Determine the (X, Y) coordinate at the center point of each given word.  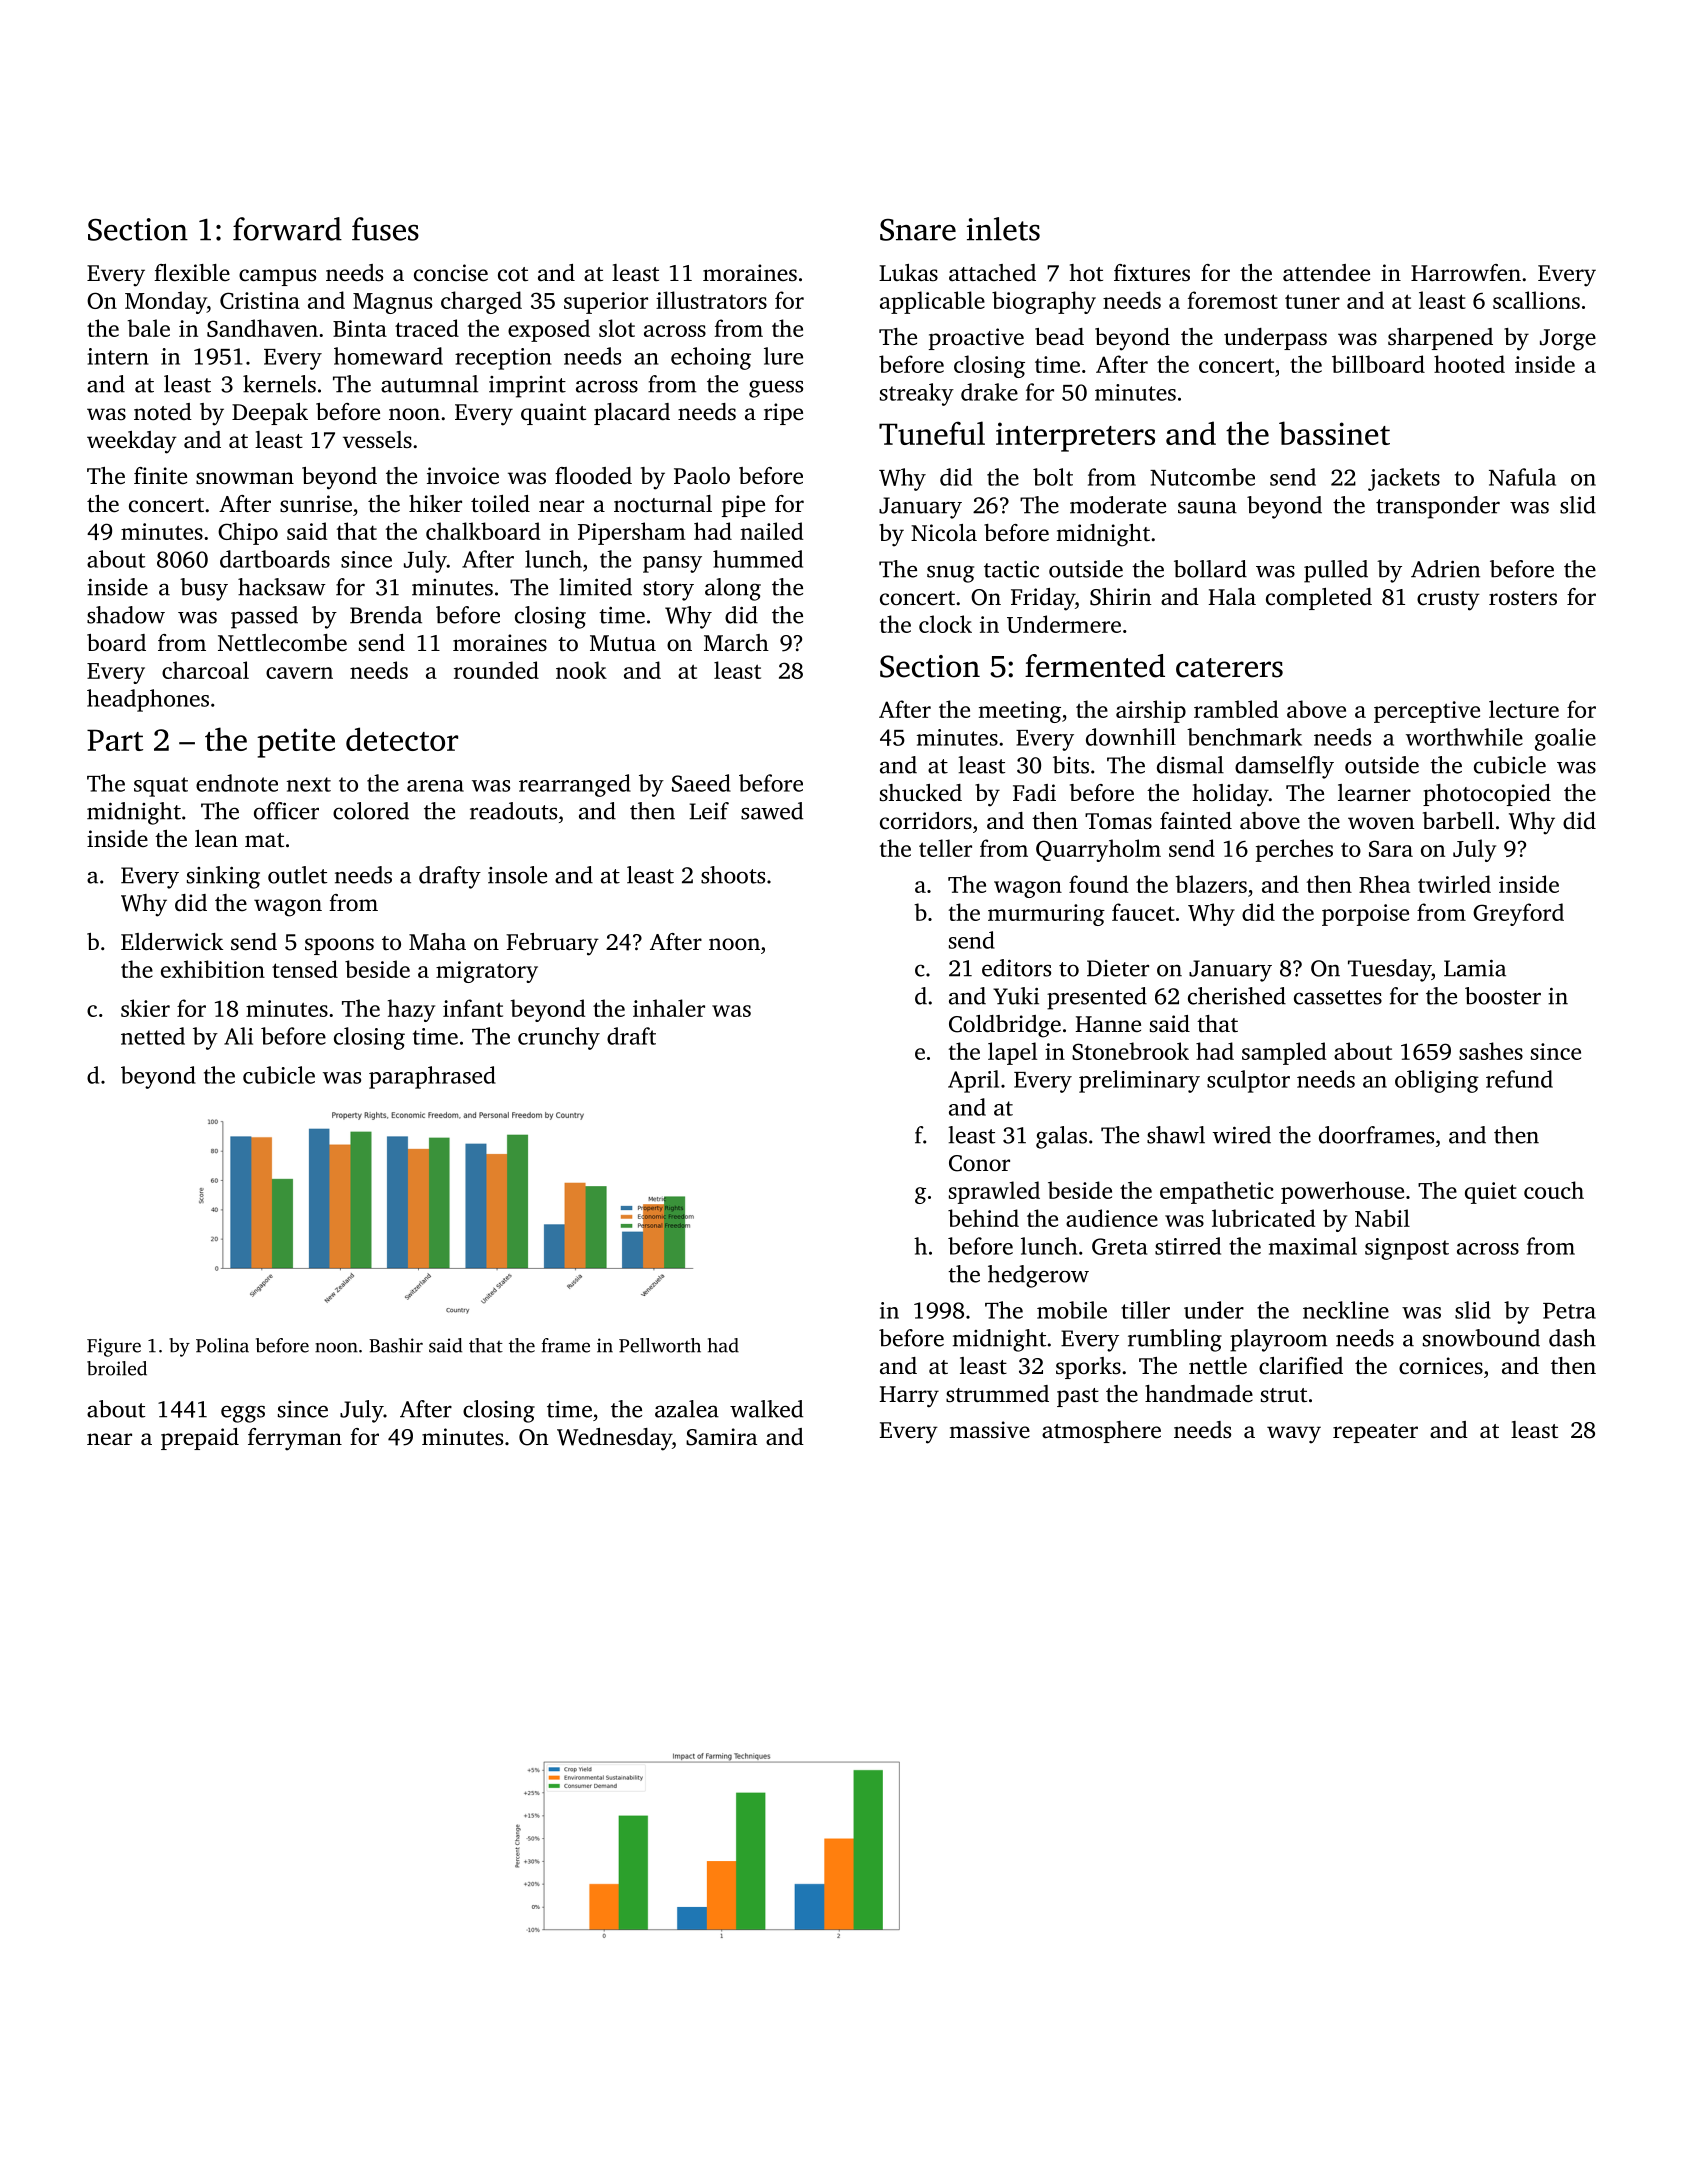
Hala (1232, 596)
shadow (126, 615)
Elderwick (172, 942)
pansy (672, 564)
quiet (1491, 1193)
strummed (997, 1394)
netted (153, 1036)
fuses (385, 229)
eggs (243, 1414)
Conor (979, 1163)
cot (513, 274)
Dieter (1118, 968)
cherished (1237, 996)
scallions (1536, 300)
